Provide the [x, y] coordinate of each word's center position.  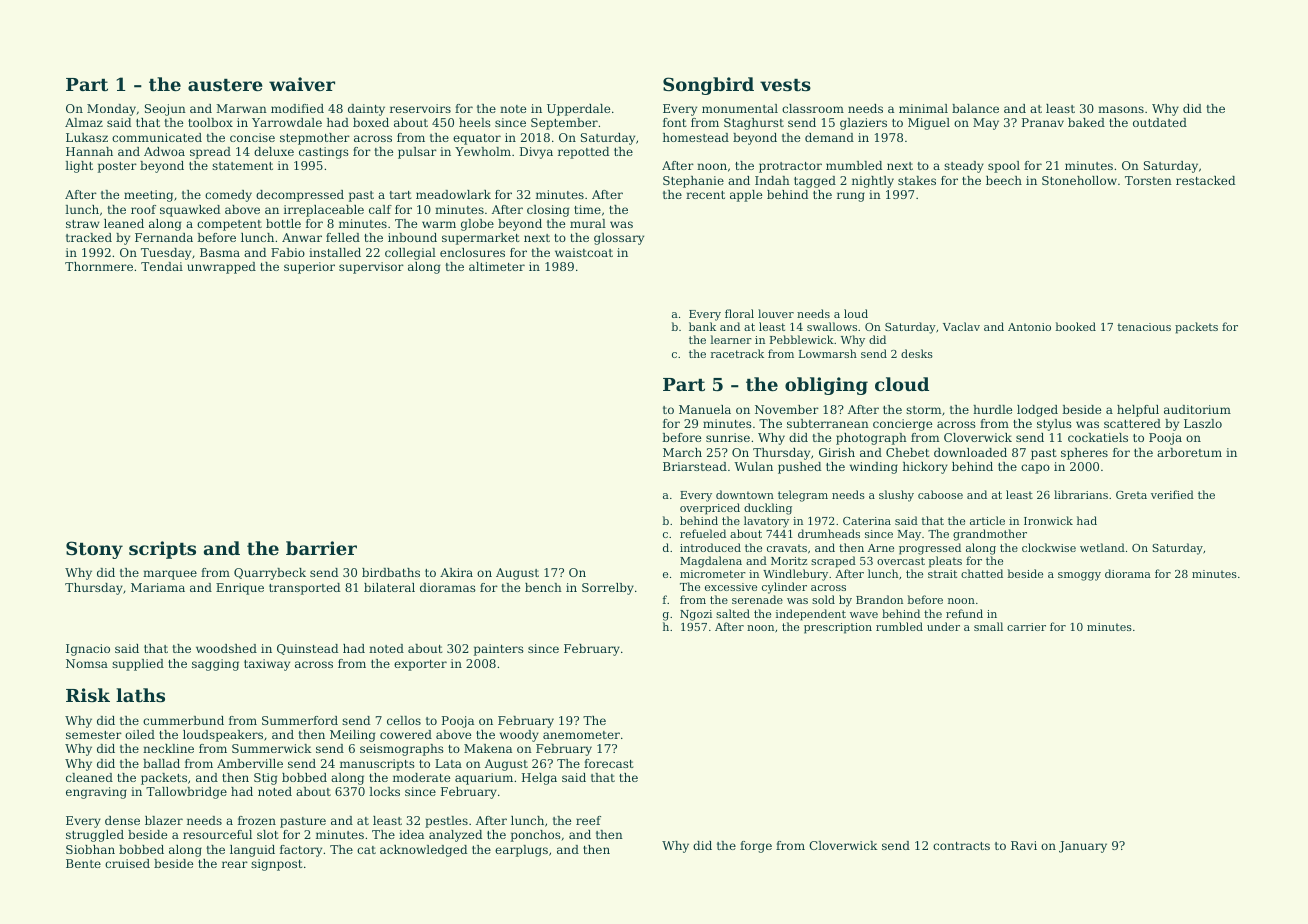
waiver [302, 84]
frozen [257, 820]
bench [543, 587]
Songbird [708, 86]
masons [1121, 109]
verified [1172, 494]
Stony [94, 550]
